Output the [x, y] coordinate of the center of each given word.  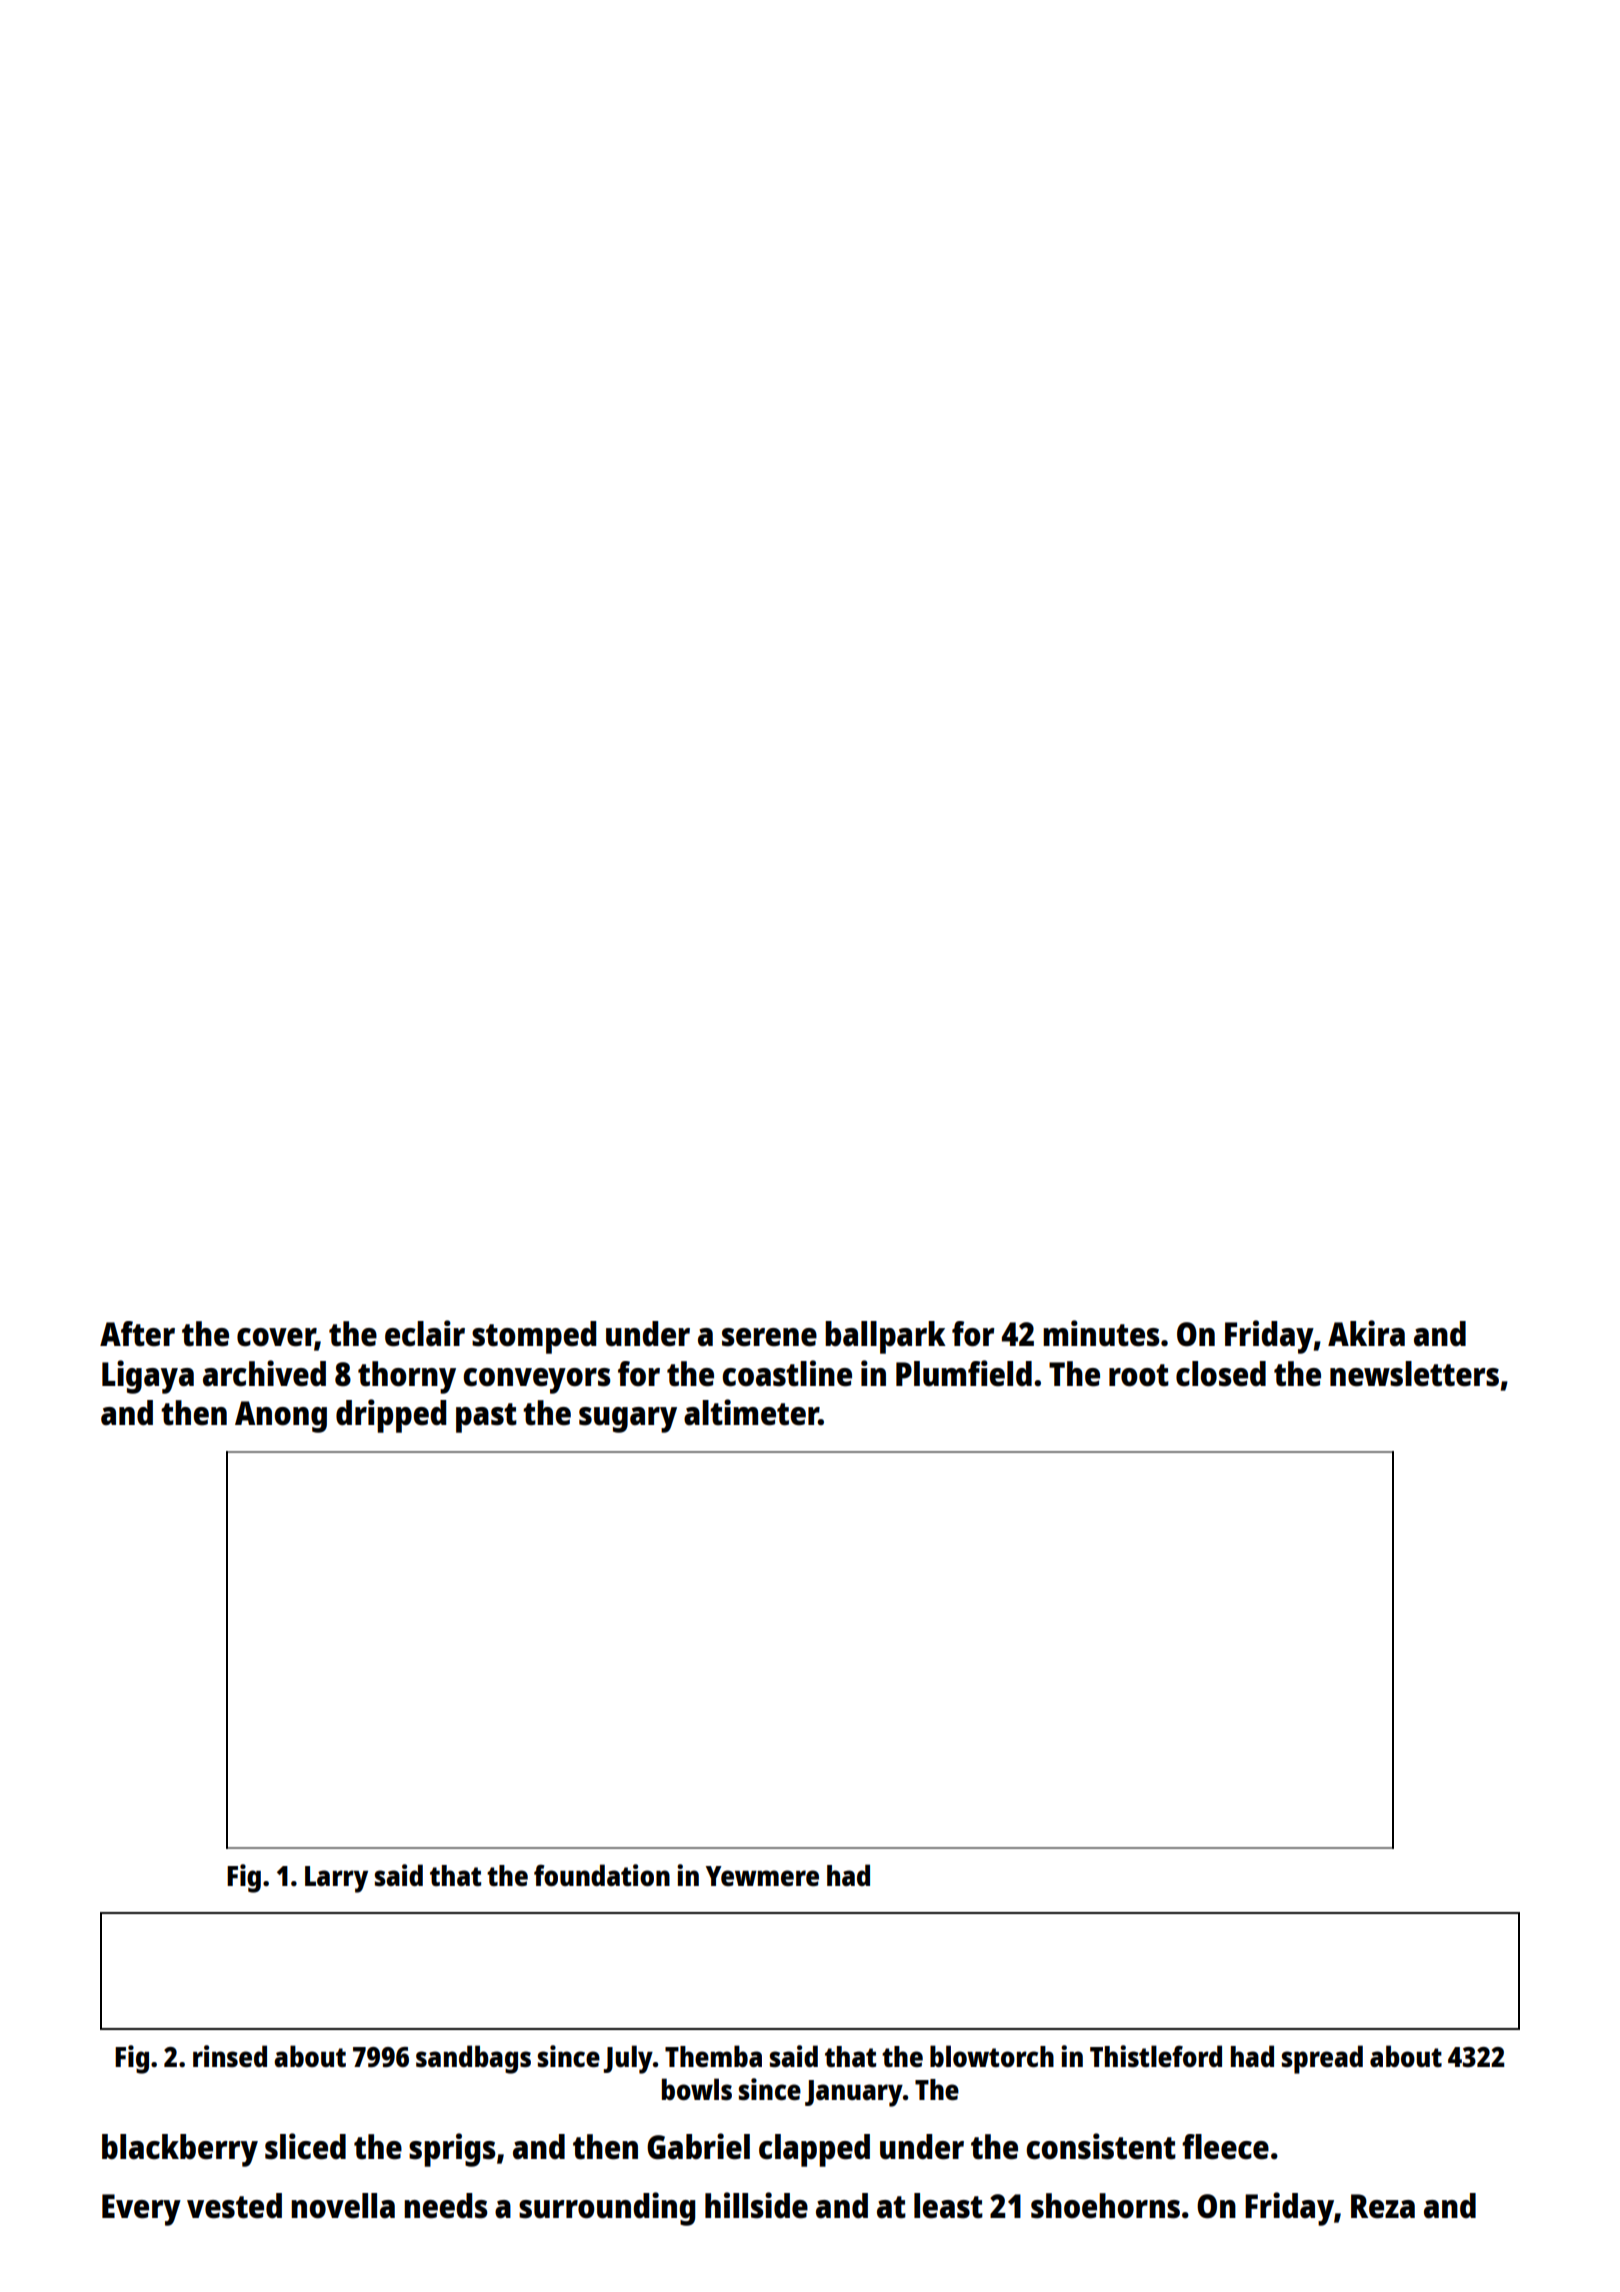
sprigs [452, 2150]
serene [769, 1337]
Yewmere [762, 1876]
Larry [336, 1879]
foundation [602, 1875]
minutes [1101, 1333]
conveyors [537, 1381]
